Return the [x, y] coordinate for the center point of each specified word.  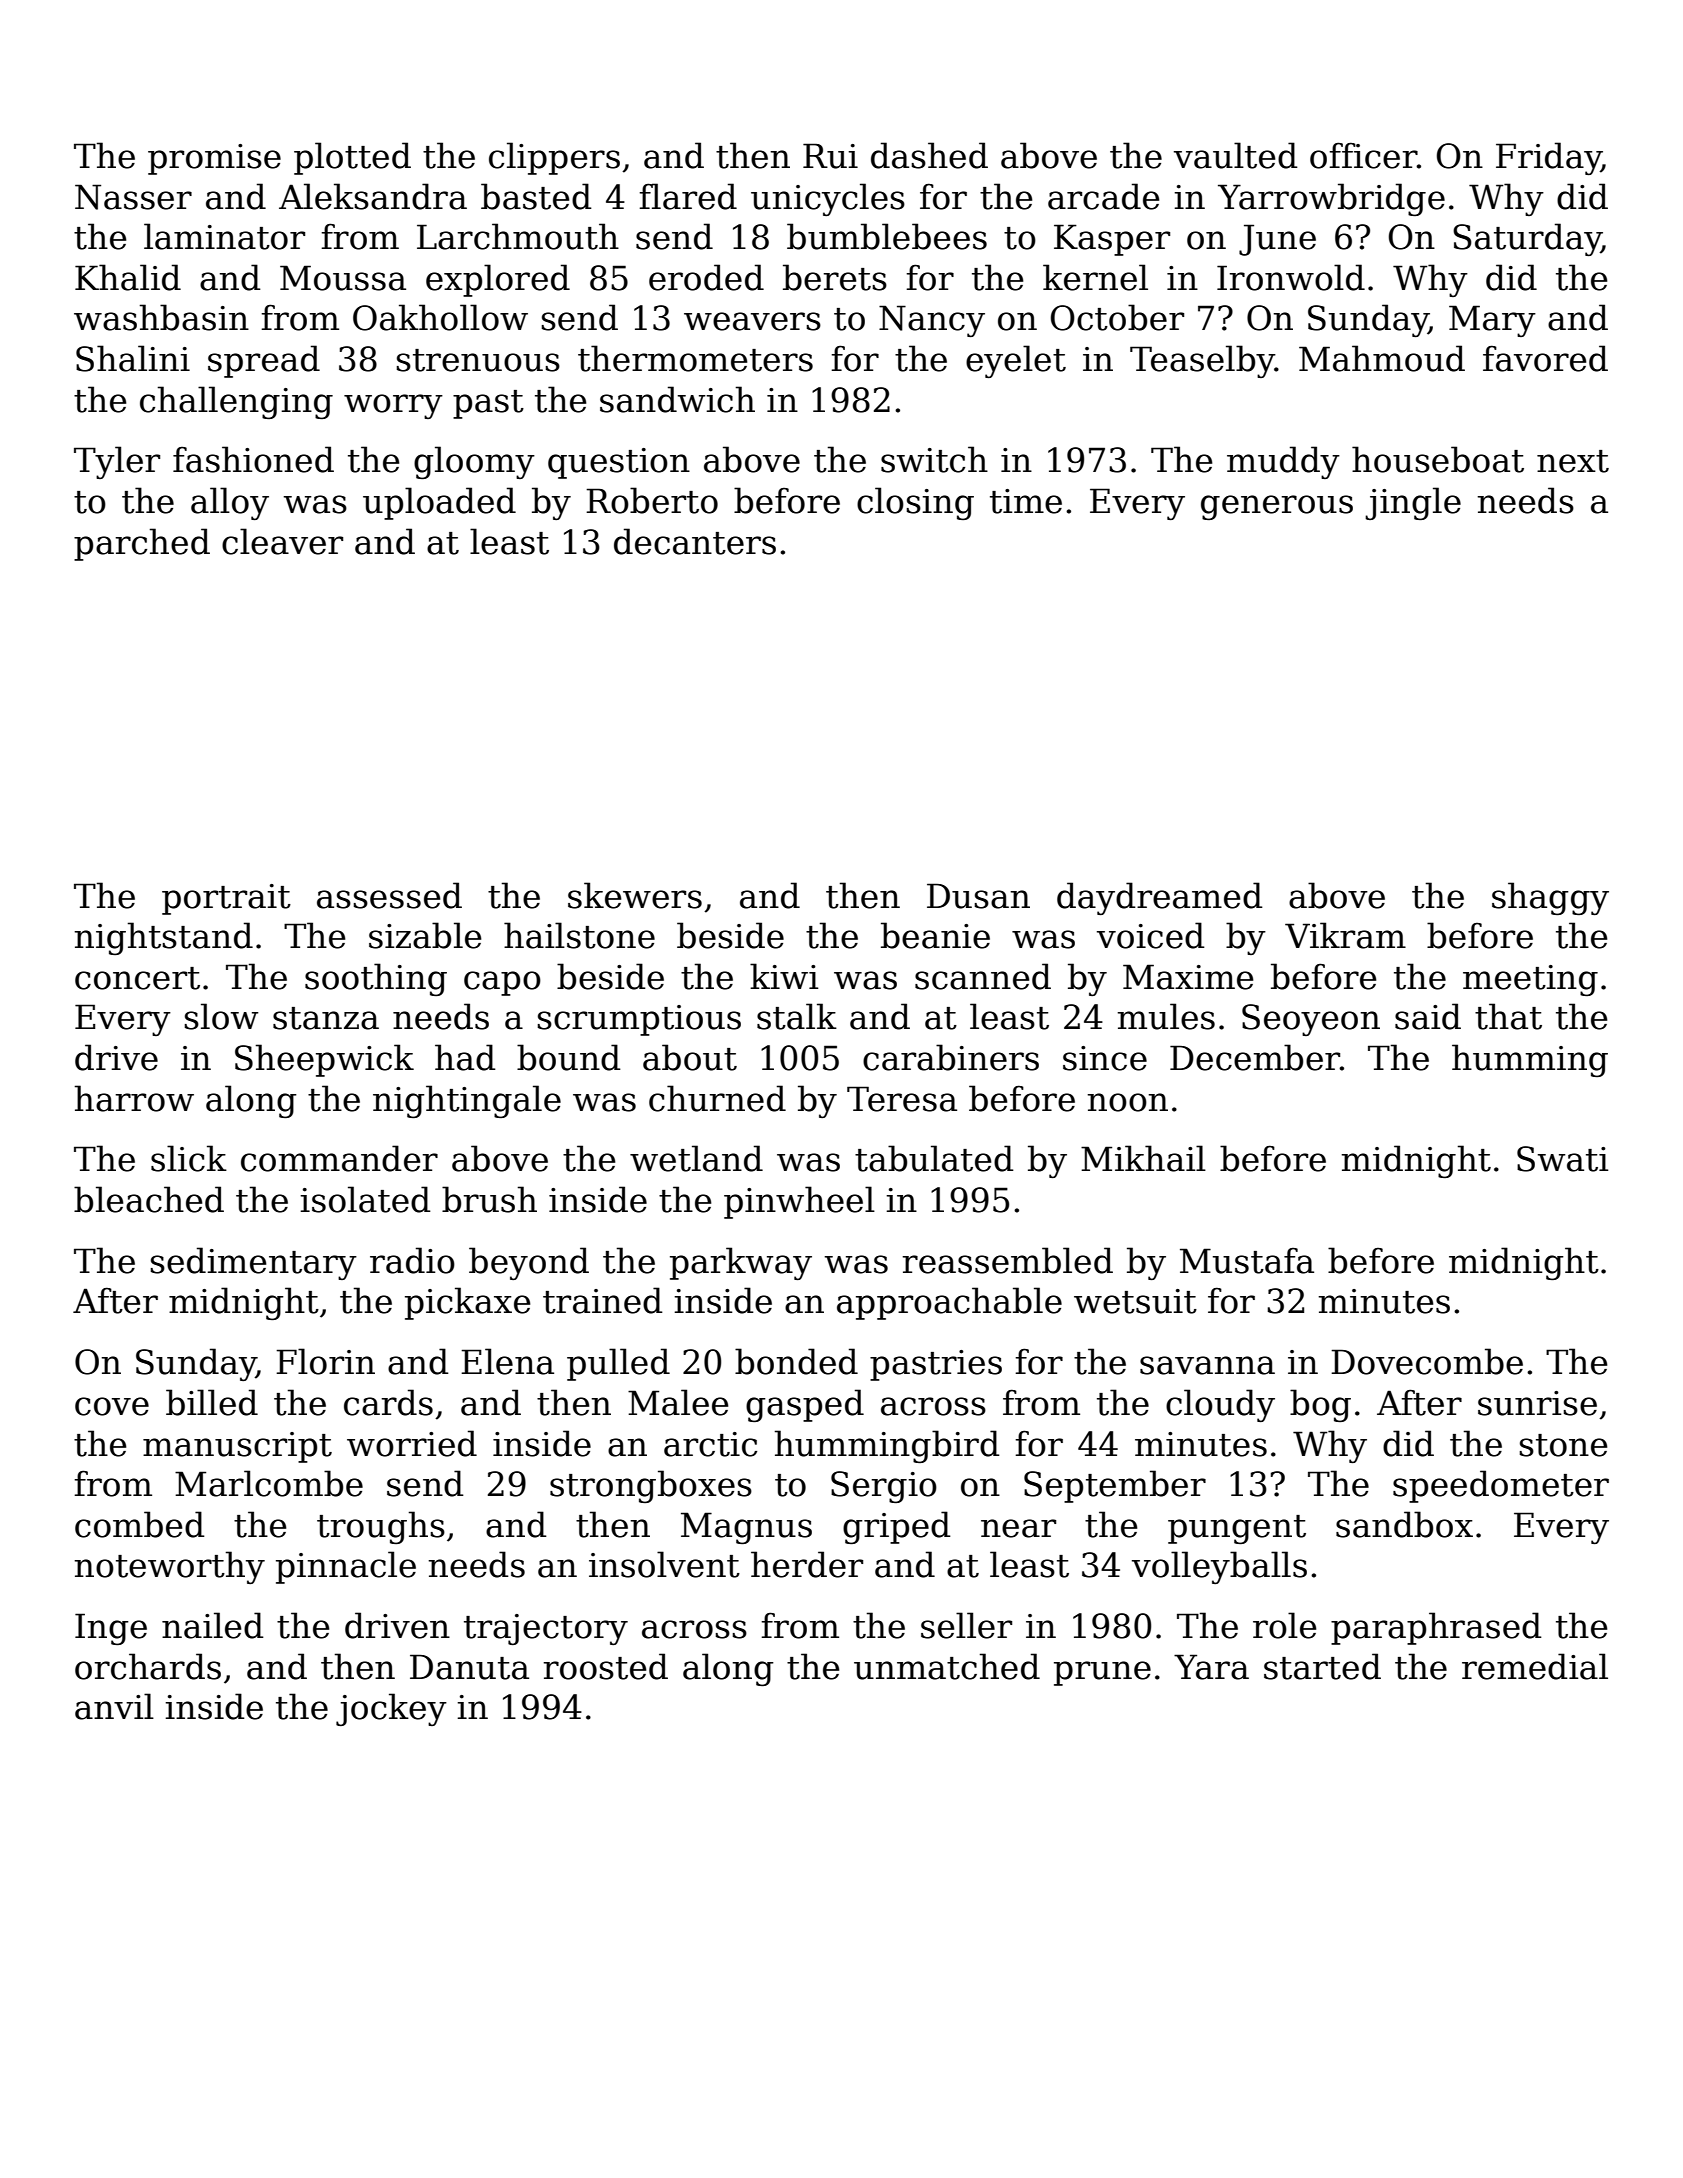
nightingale [467, 1101]
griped [897, 1527]
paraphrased [1436, 1628]
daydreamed [1160, 898]
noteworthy [170, 1567]
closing [915, 503]
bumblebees [887, 236]
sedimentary [254, 1263]
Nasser [133, 197]
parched [142, 544]
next [1573, 461]
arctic [710, 1444]
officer [1363, 155]
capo [502, 983]
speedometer [1501, 1486]
